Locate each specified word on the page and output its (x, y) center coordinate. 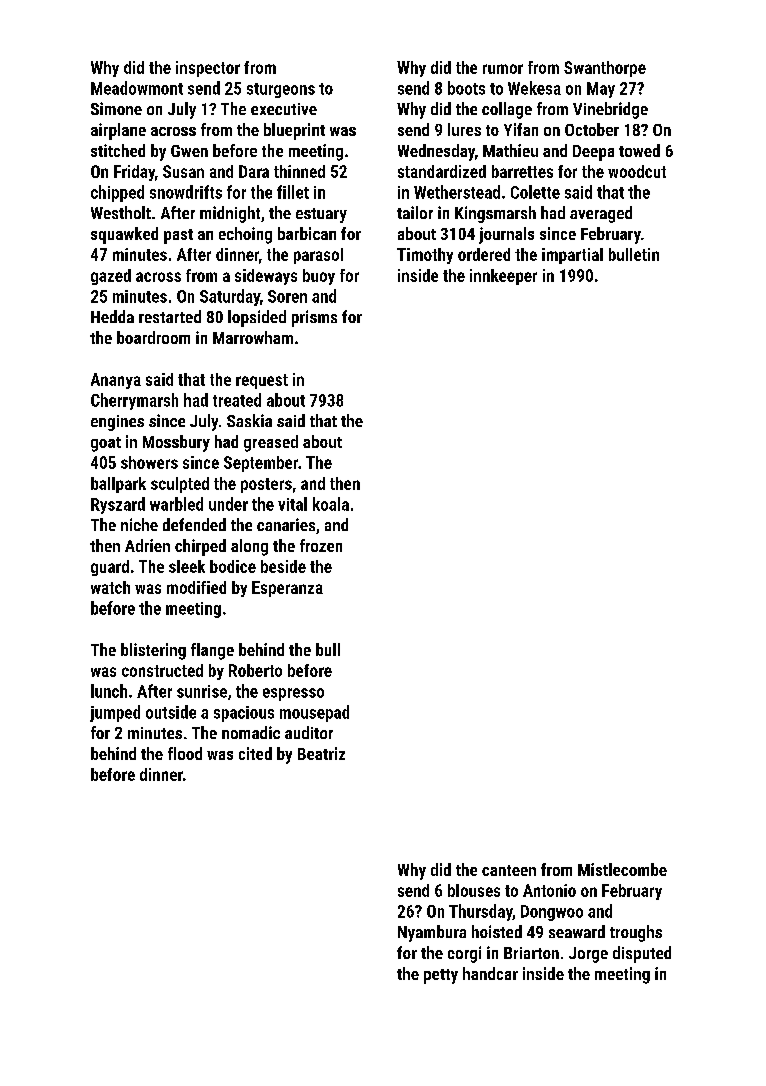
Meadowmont (137, 88)
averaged (601, 214)
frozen (321, 545)
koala (331, 504)
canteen (509, 870)
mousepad (314, 713)
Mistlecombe (622, 869)
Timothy (425, 256)
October (592, 129)
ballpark (118, 485)
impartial (572, 256)
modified (196, 587)
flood (185, 753)
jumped (115, 713)
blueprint (294, 131)
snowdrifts (186, 192)
